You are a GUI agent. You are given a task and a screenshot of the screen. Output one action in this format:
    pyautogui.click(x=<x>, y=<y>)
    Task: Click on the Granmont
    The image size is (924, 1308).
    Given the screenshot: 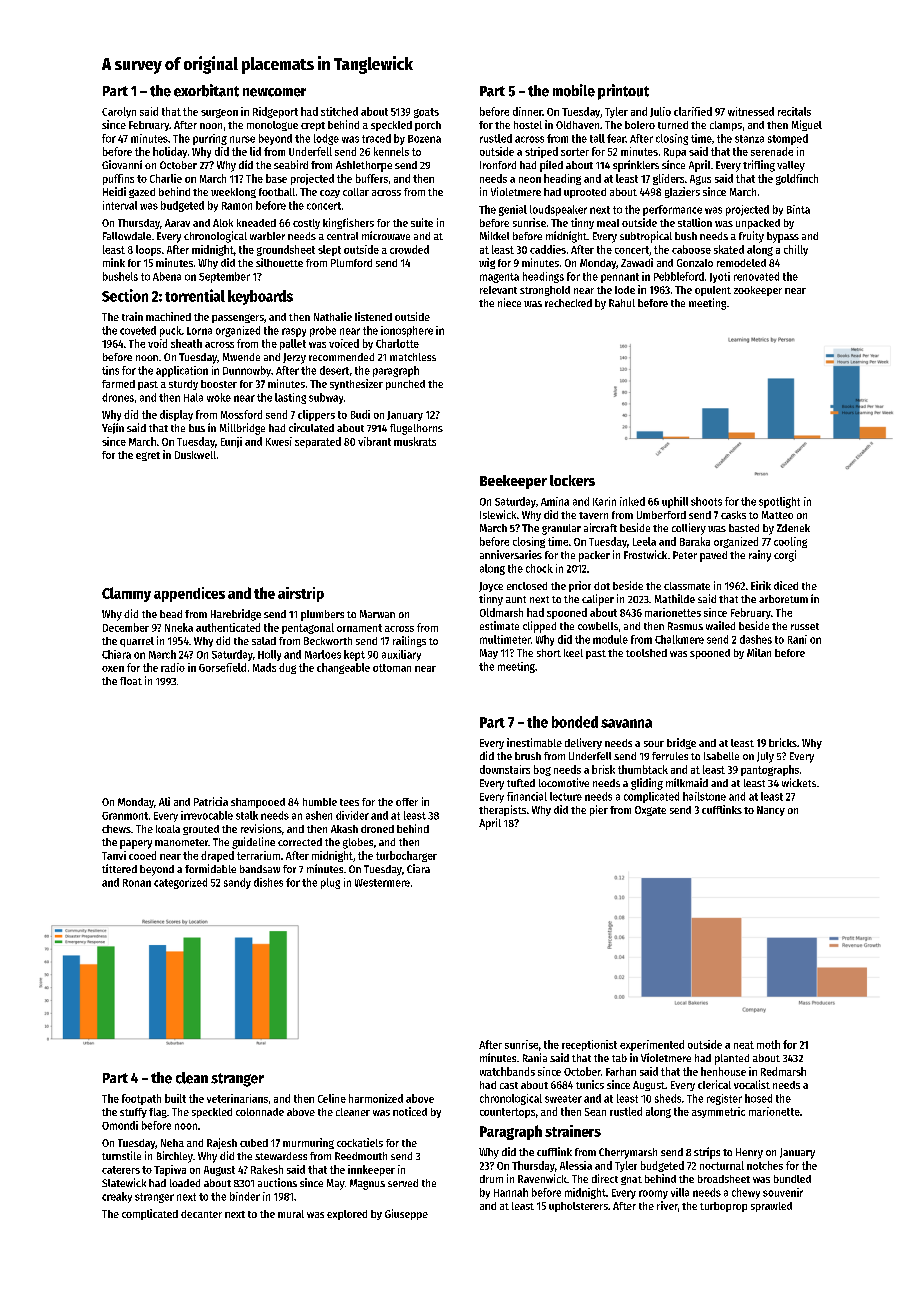 What is the action you would take?
    pyautogui.click(x=125, y=816)
